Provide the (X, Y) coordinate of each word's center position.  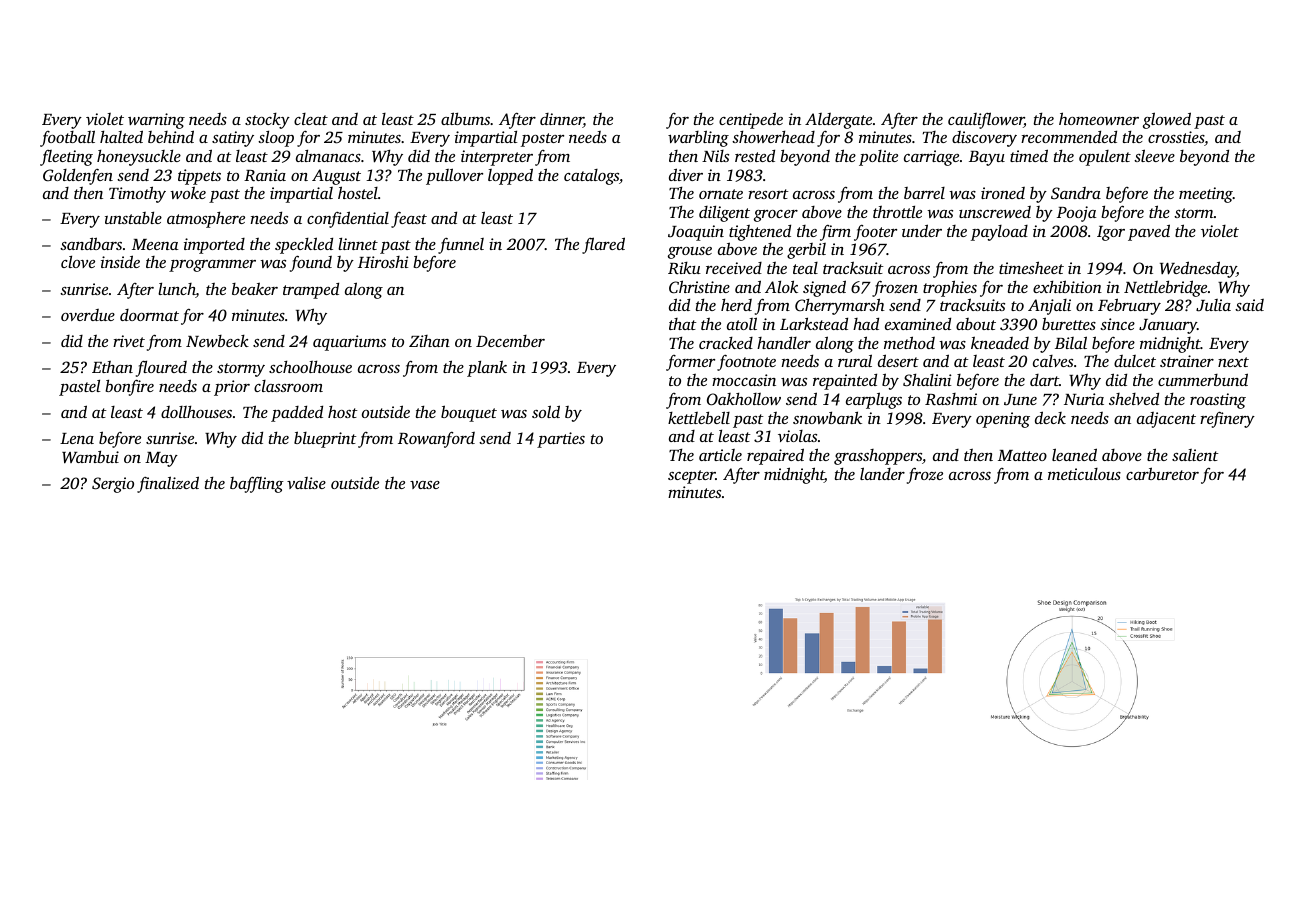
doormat (149, 315)
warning (156, 121)
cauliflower (986, 120)
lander (882, 473)
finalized (168, 484)
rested (755, 155)
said (1249, 305)
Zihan (429, 341)
